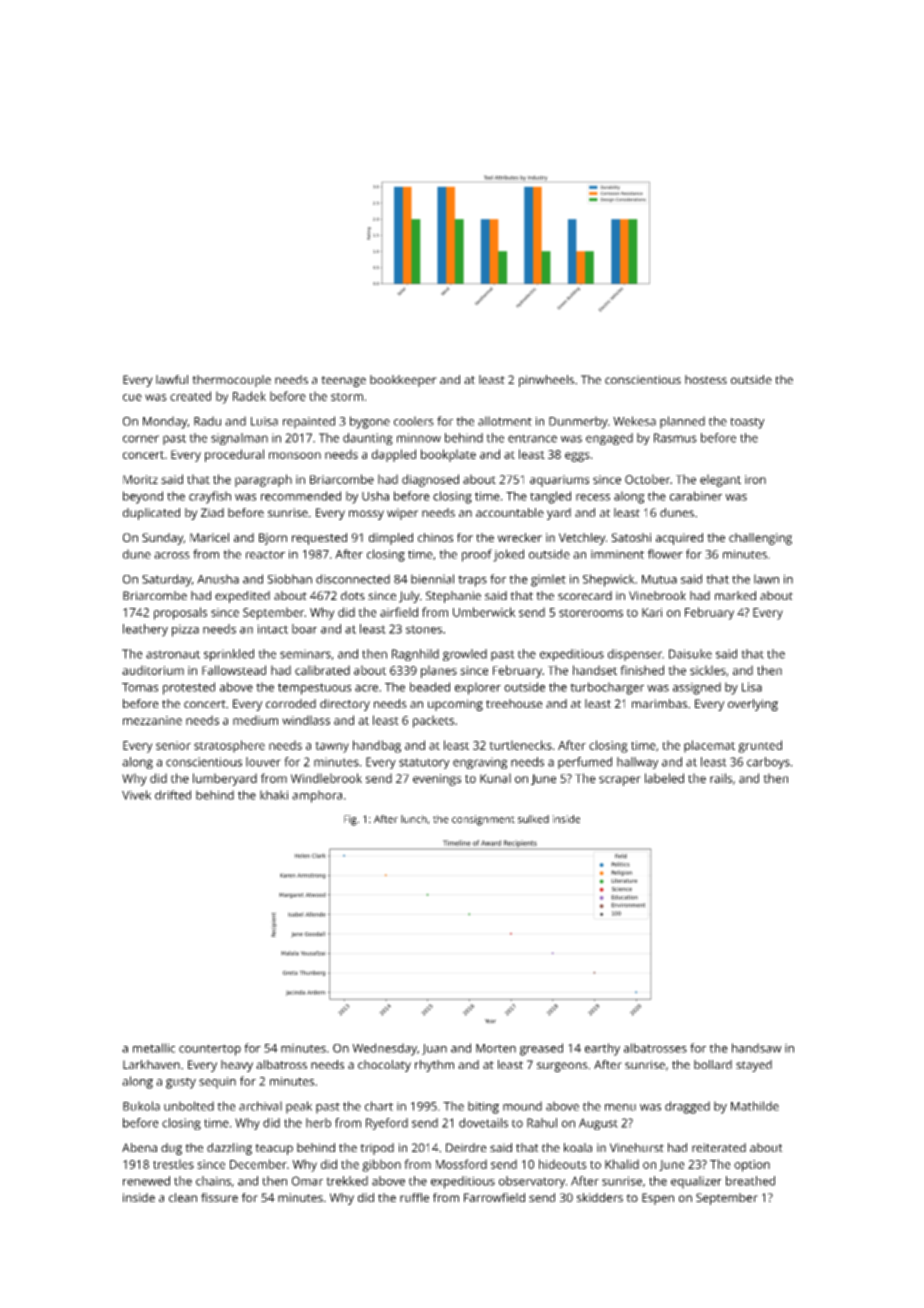 The height and width of the screenshot is (1308, 924). Describe the element at coordinates (136, 795) in the screenshot. I see `Vivek` at that location.
